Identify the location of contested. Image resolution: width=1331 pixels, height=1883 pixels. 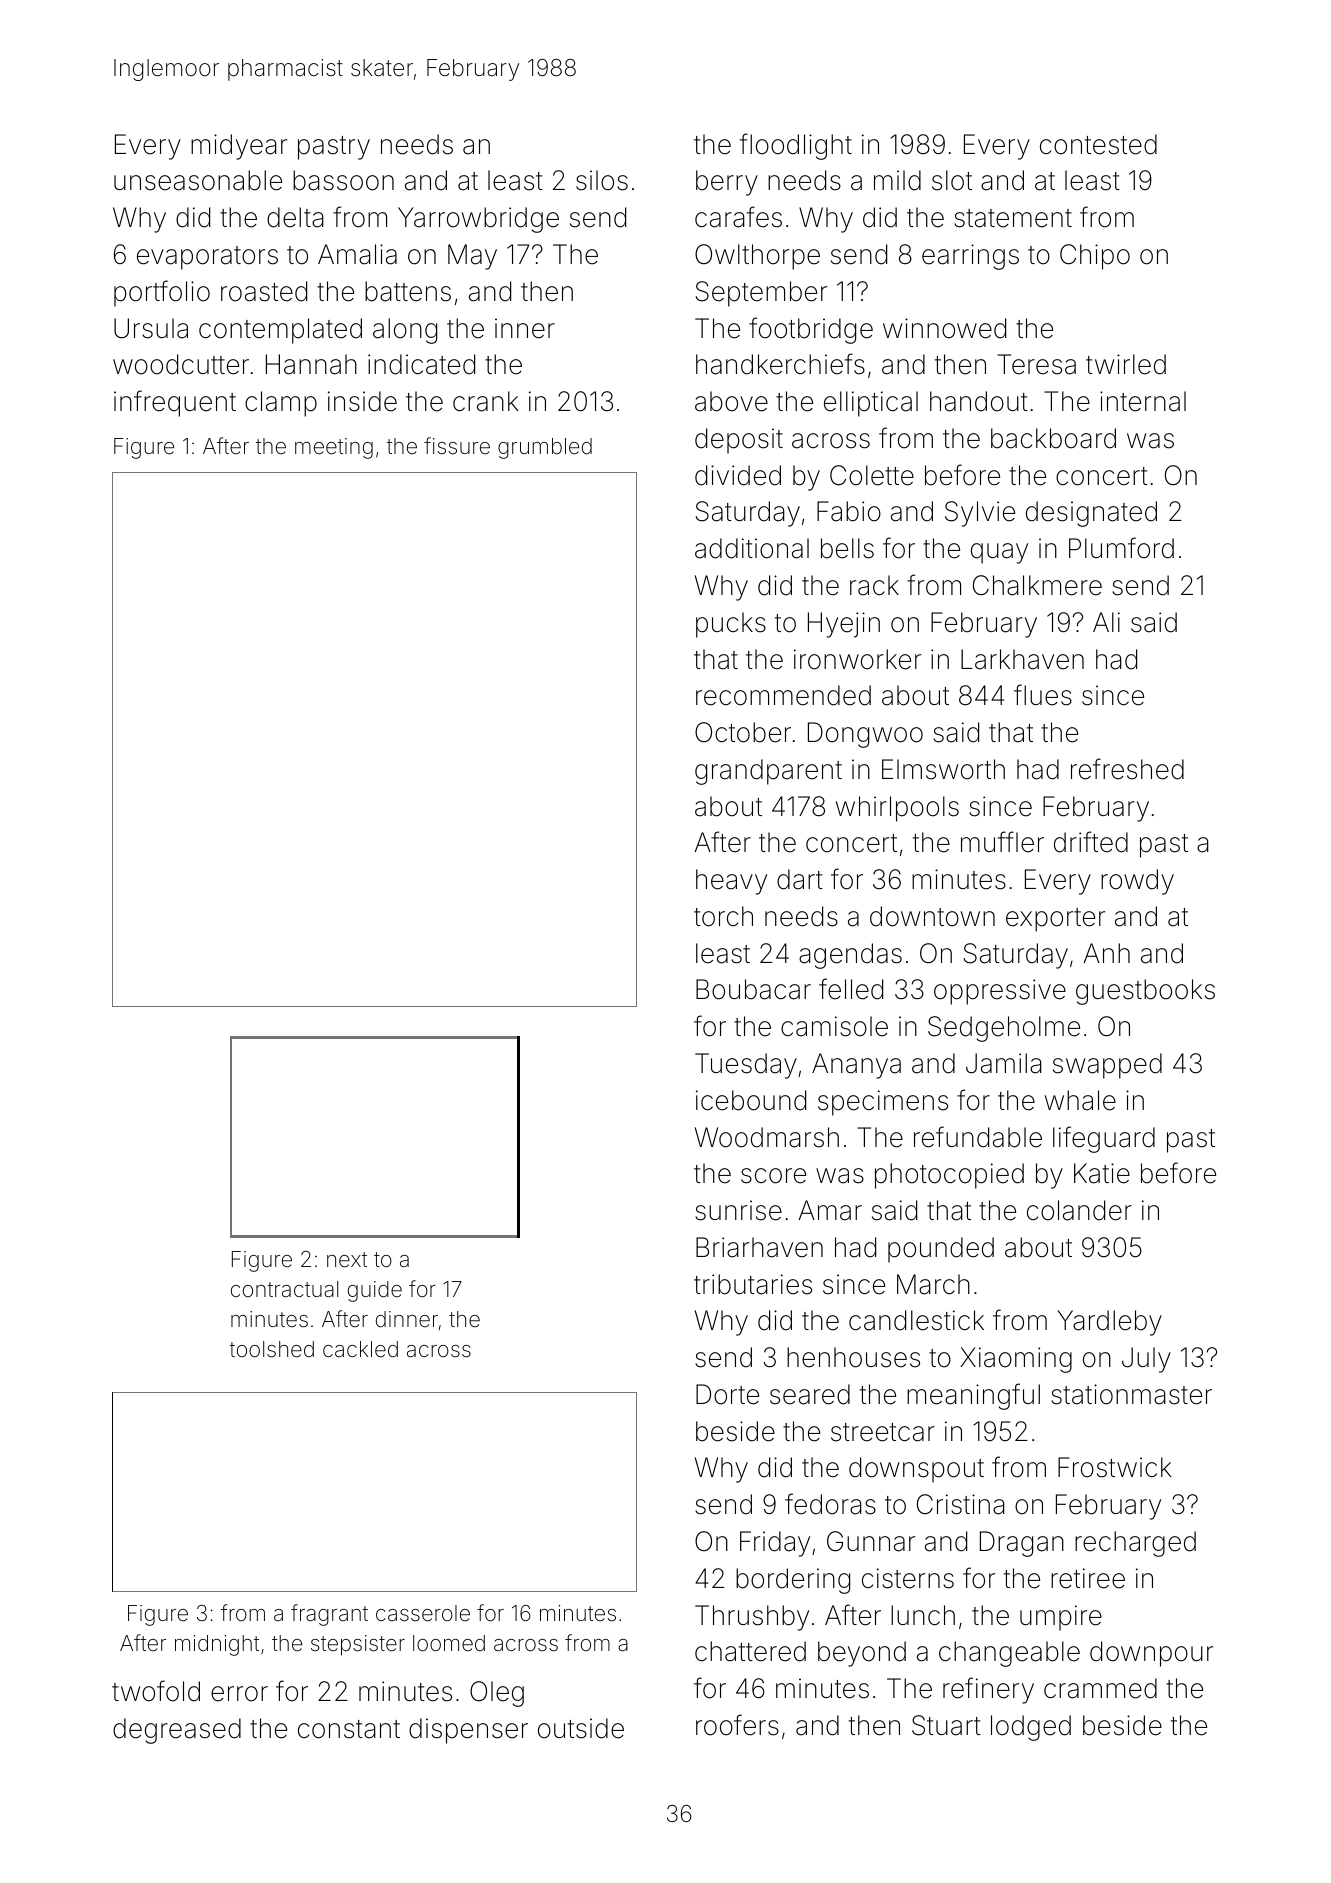
(1098, 144).
